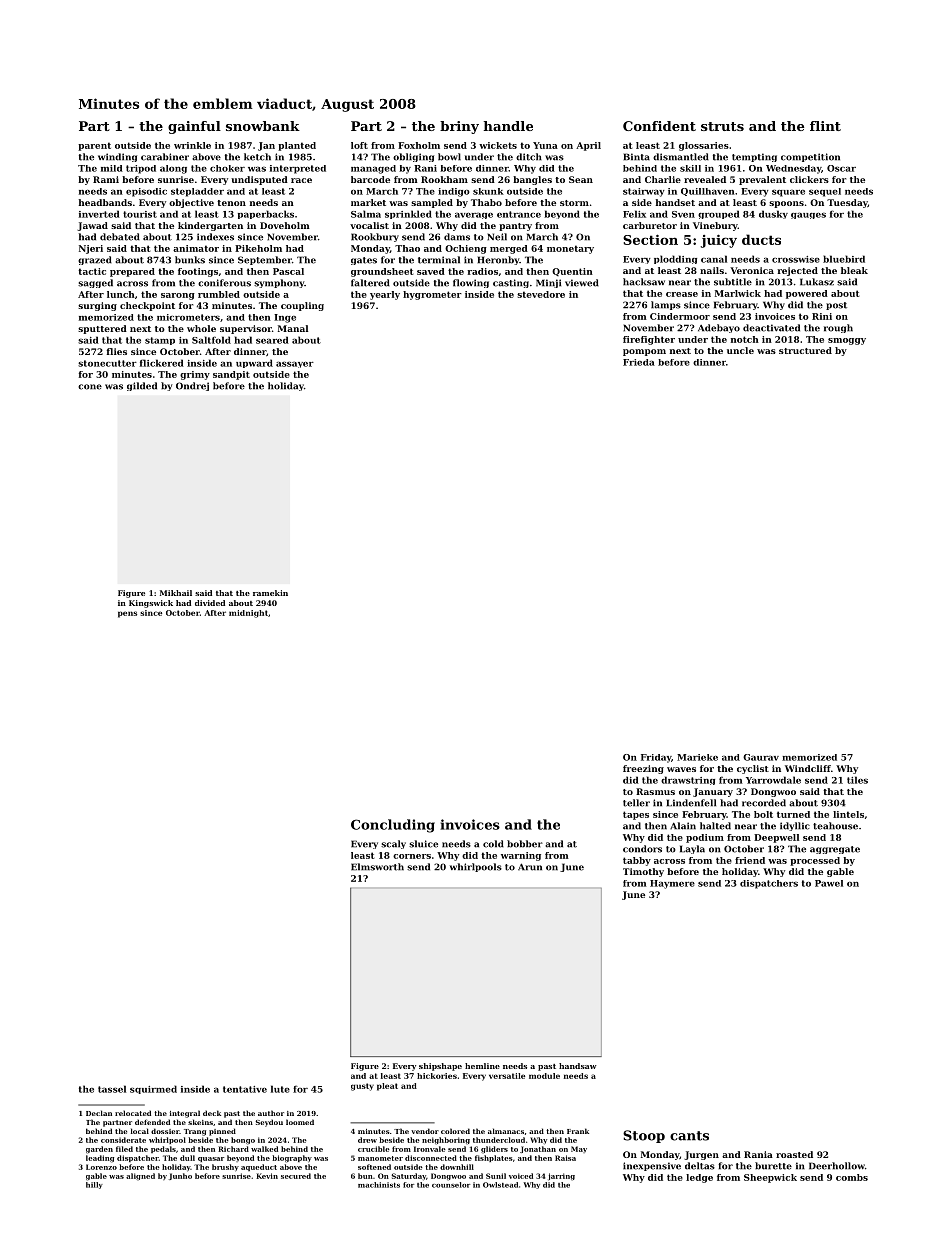 The width and height of the screenshot is (952, 1233). I want to click on powered, so click(807, 294).
